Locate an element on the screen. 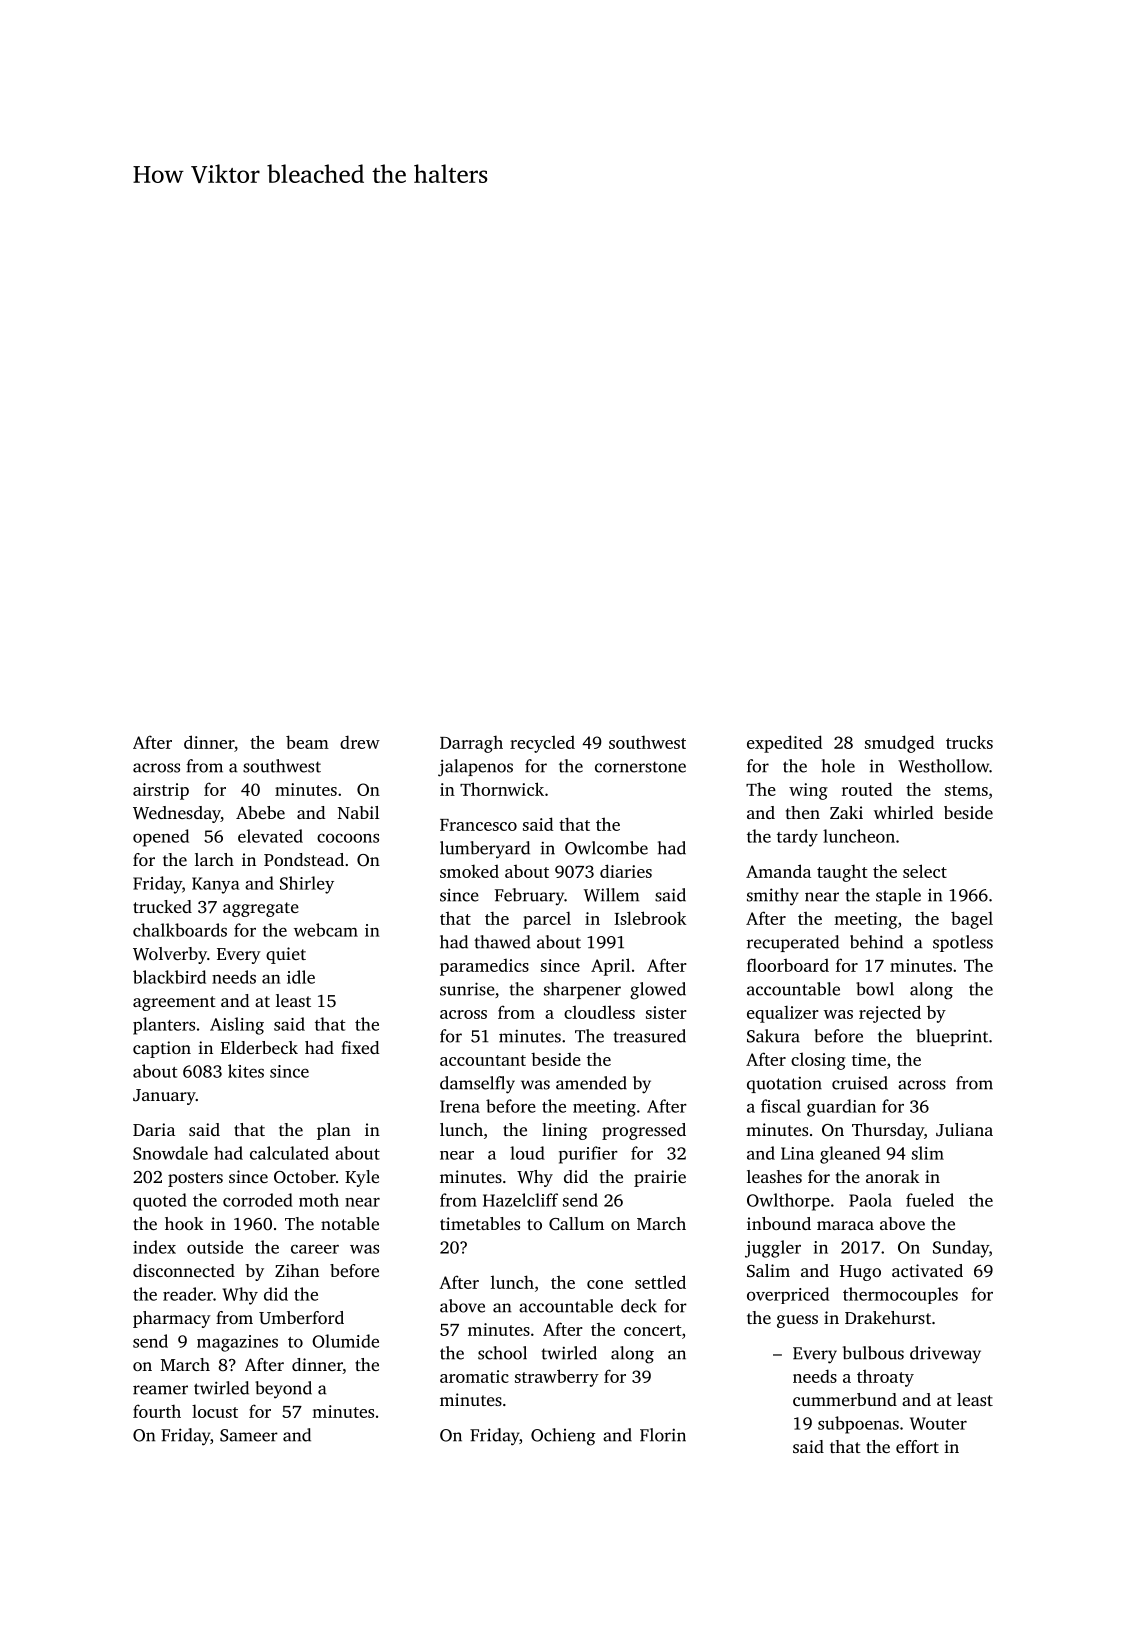 This screenshot has width=1126, height=1630. taught is located at coordinates (842, 873).
